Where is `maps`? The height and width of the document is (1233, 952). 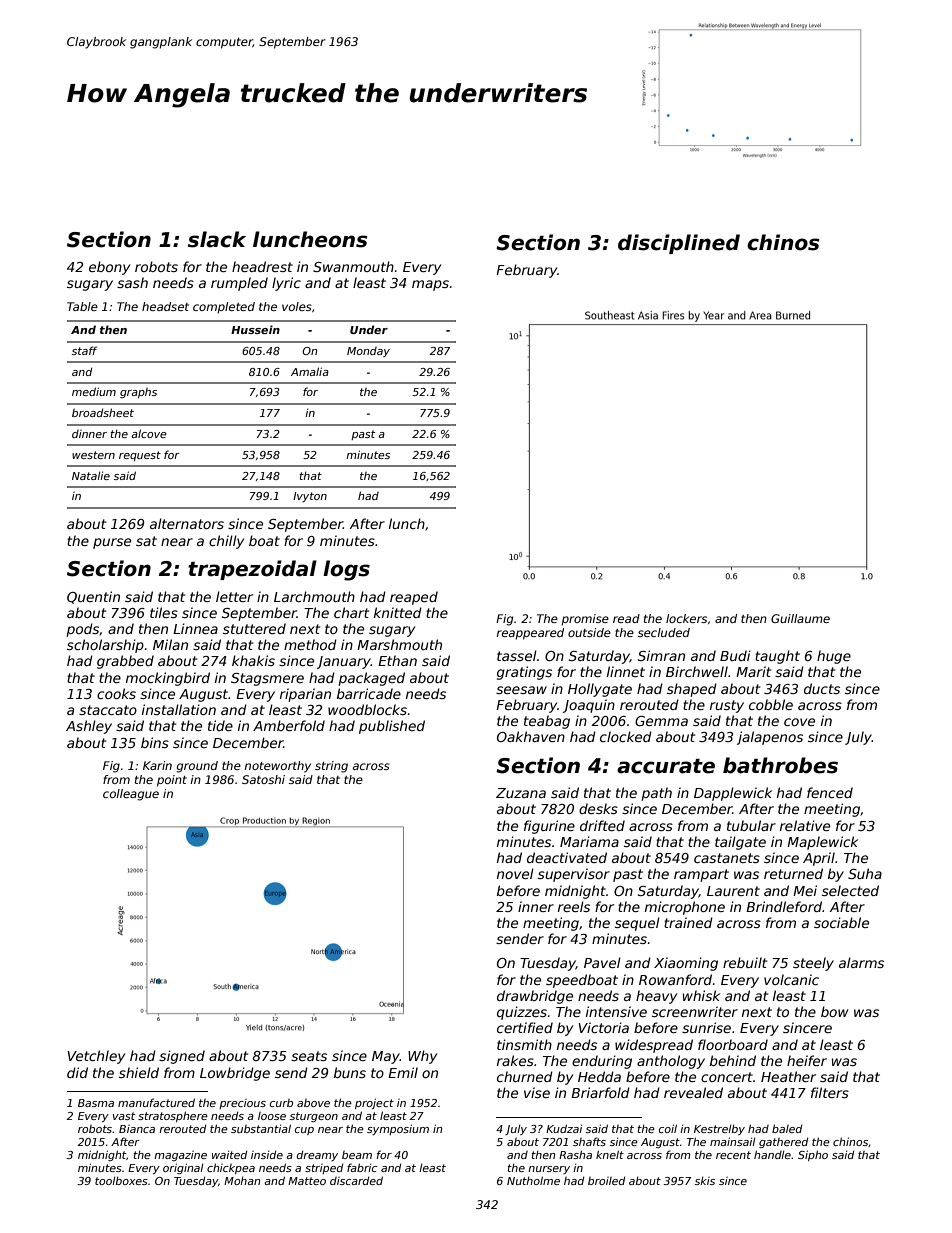 maps is located at coordinates (430, 285).
